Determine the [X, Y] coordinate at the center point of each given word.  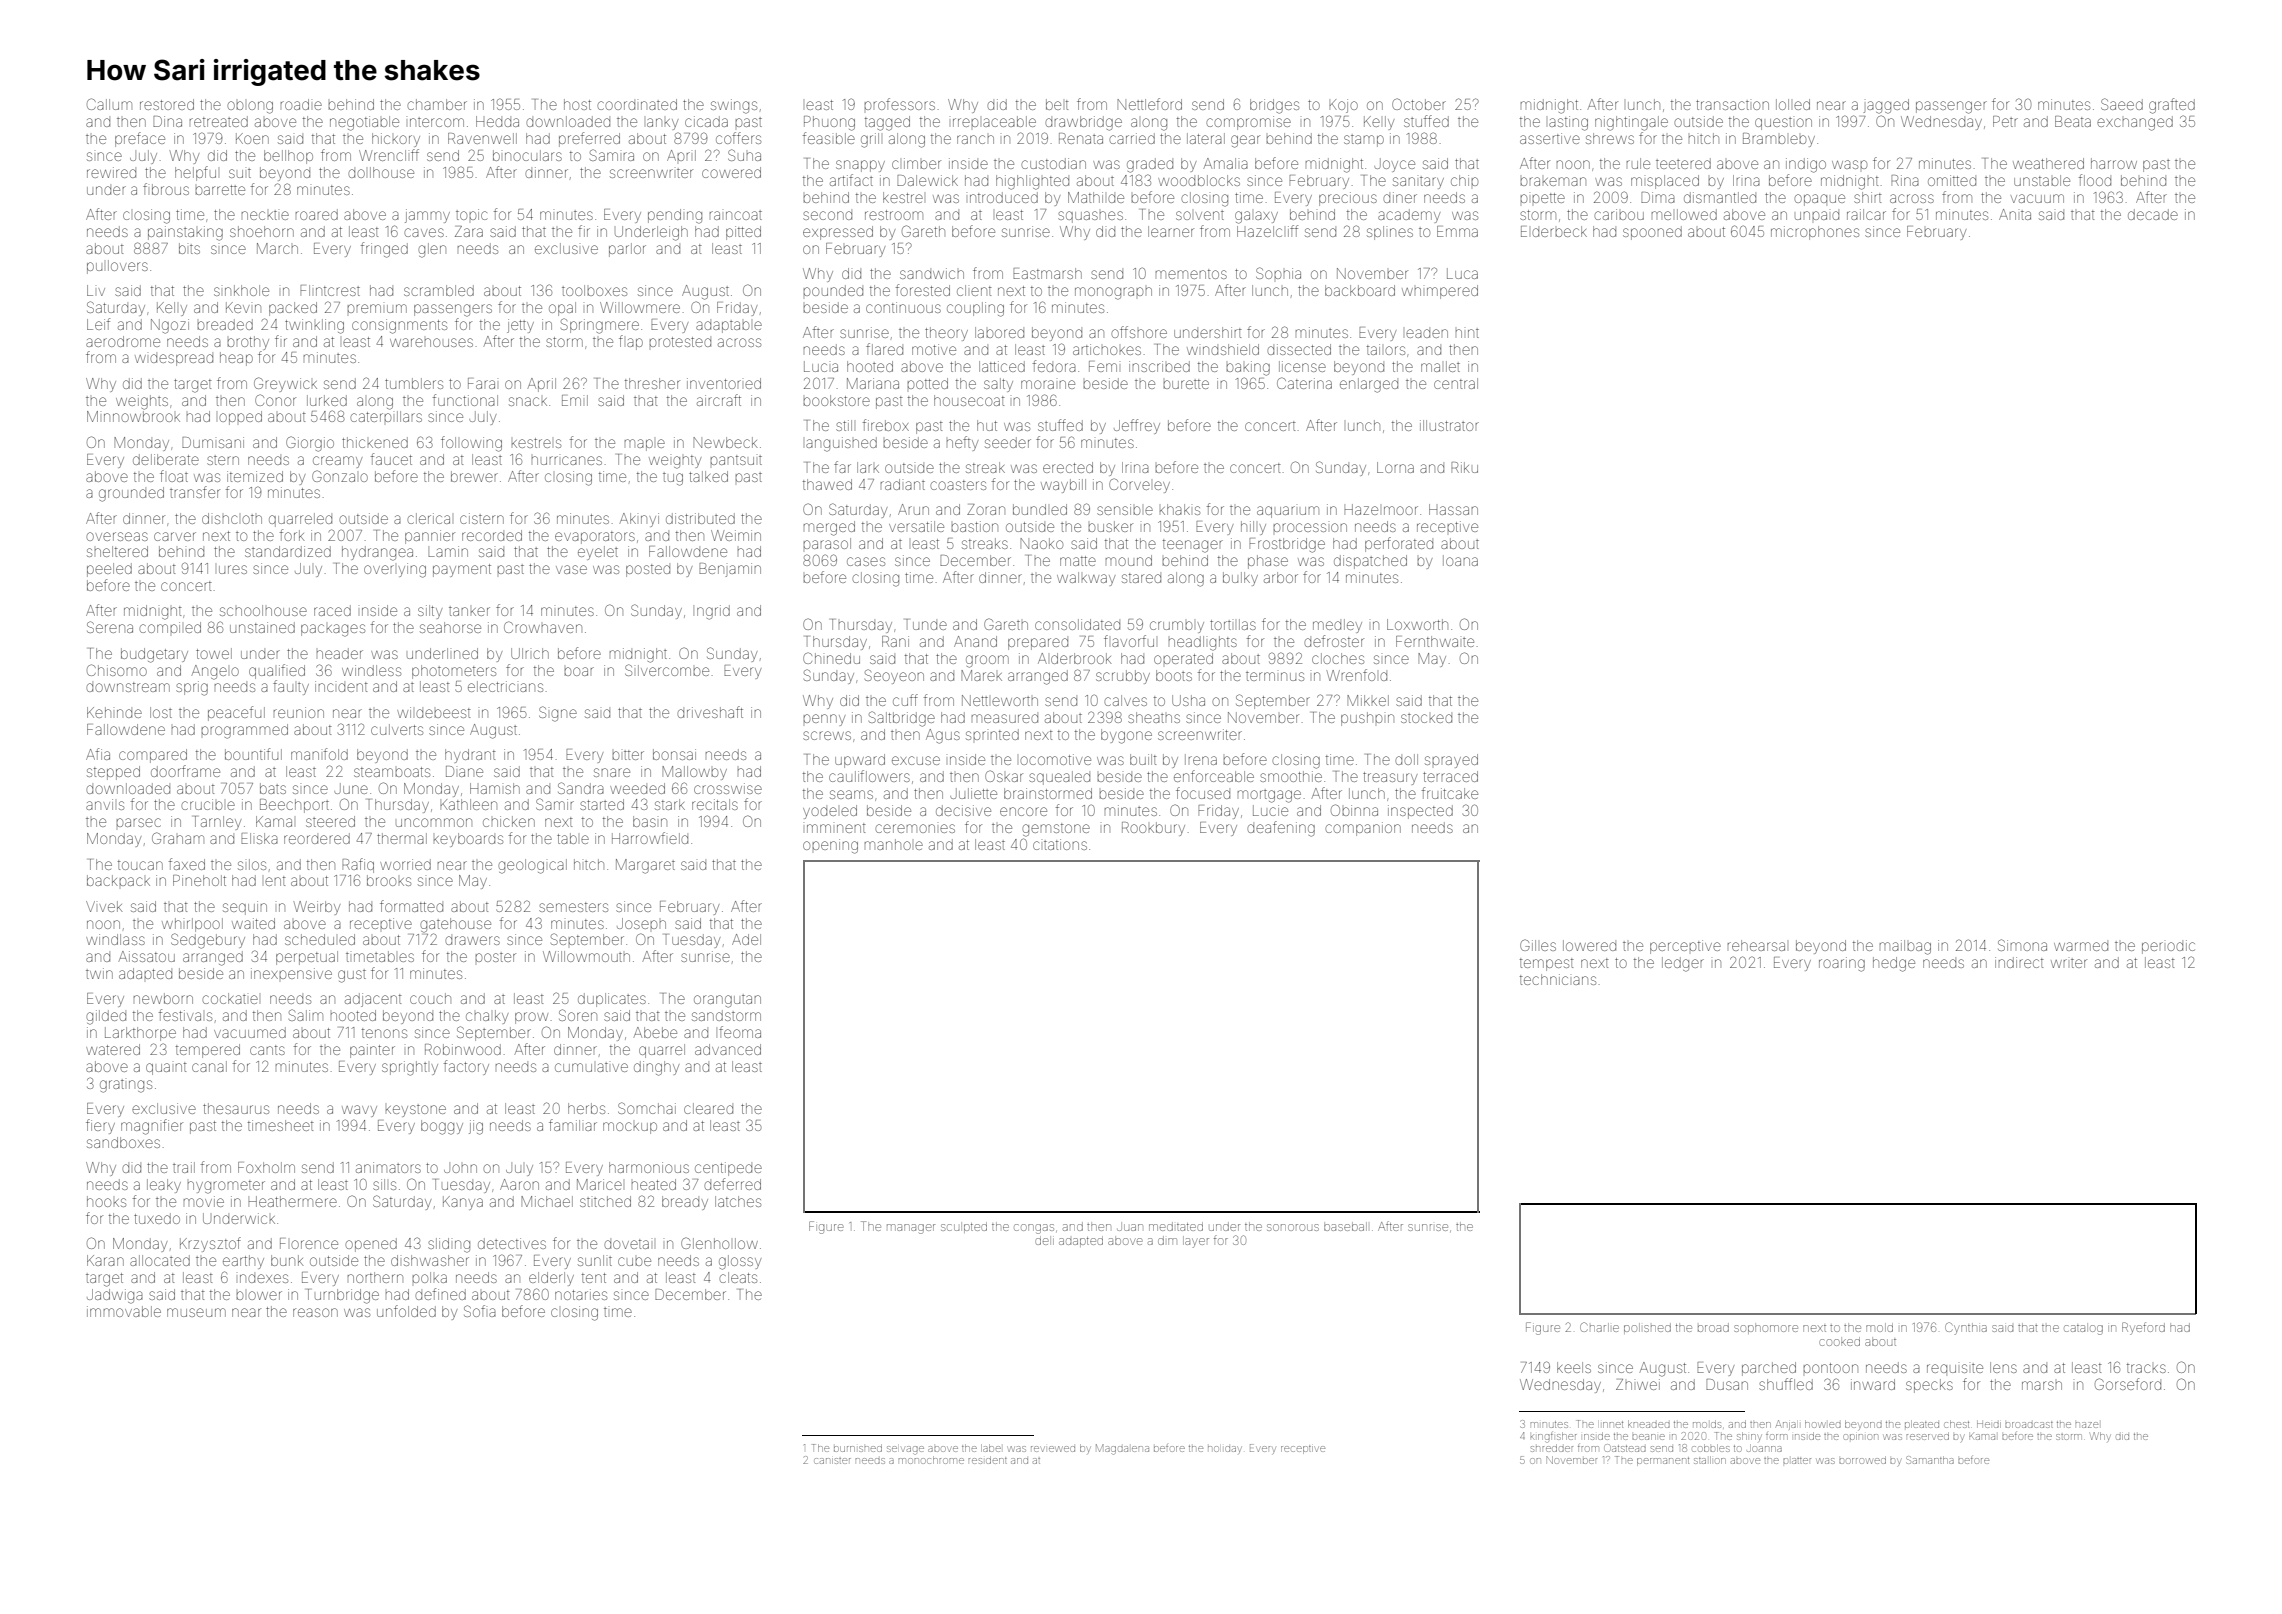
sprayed [1451, 761]
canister [832, 1461]
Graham [178, 838]
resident [988, 1460]
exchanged [2135, 123]
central [1456, 383]
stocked [1426, 718]
